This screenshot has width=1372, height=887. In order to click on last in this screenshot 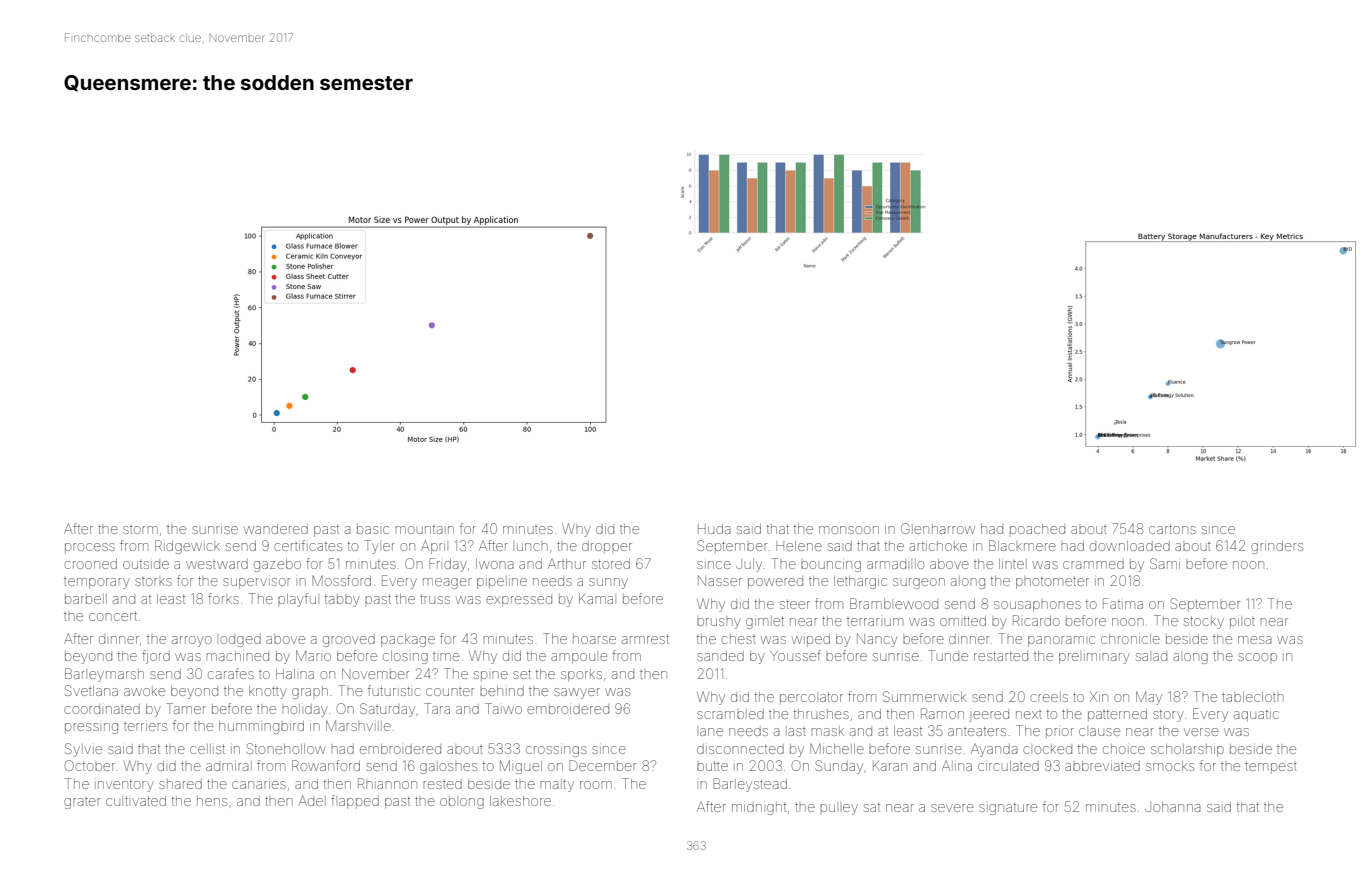, I will do `click(796, 731)`.
